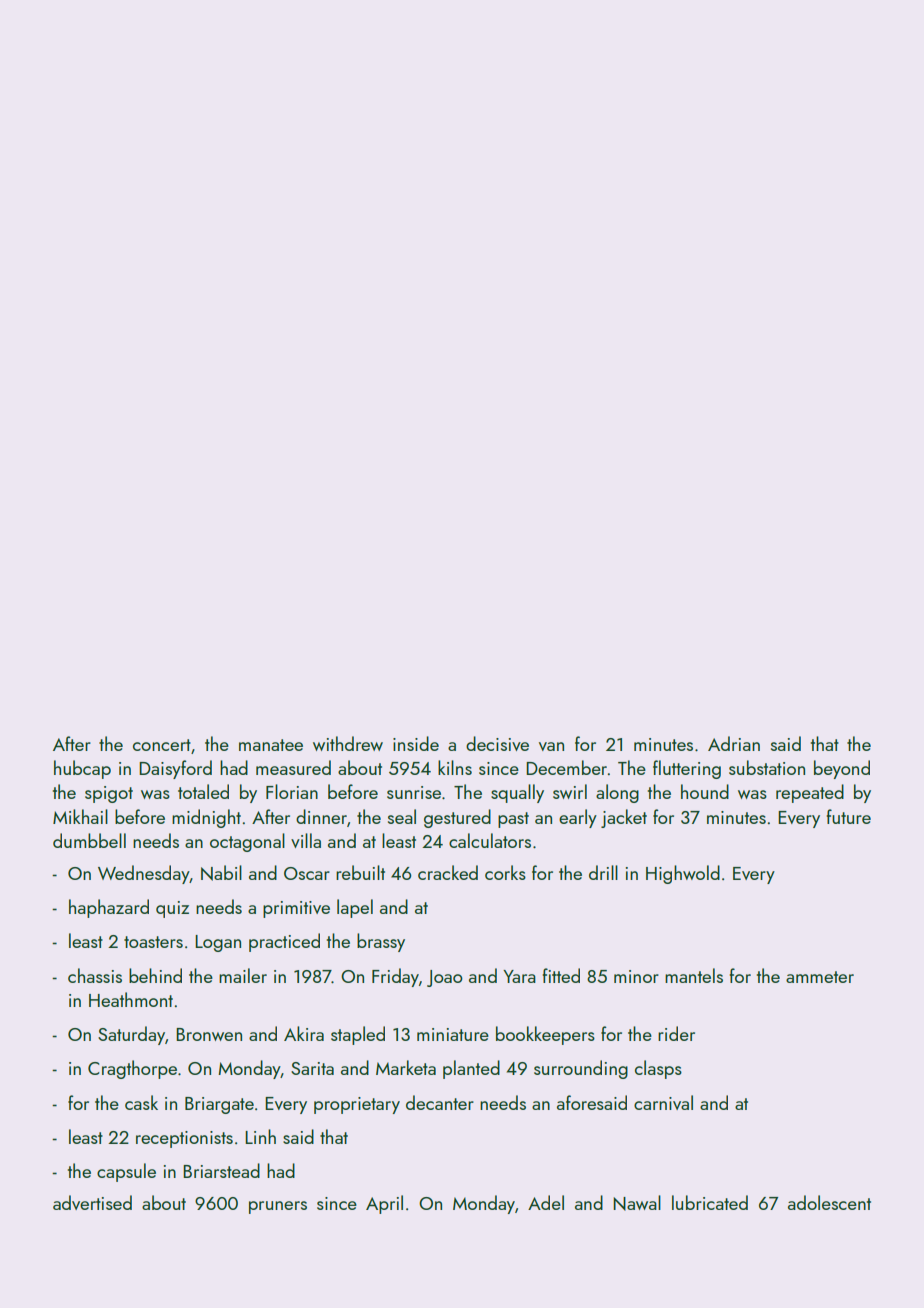 The width and height of the screenshot is (924, 1308). Describe the element at coordinates (278, 1207) in the screenshot. I see `pruners` at that location.
